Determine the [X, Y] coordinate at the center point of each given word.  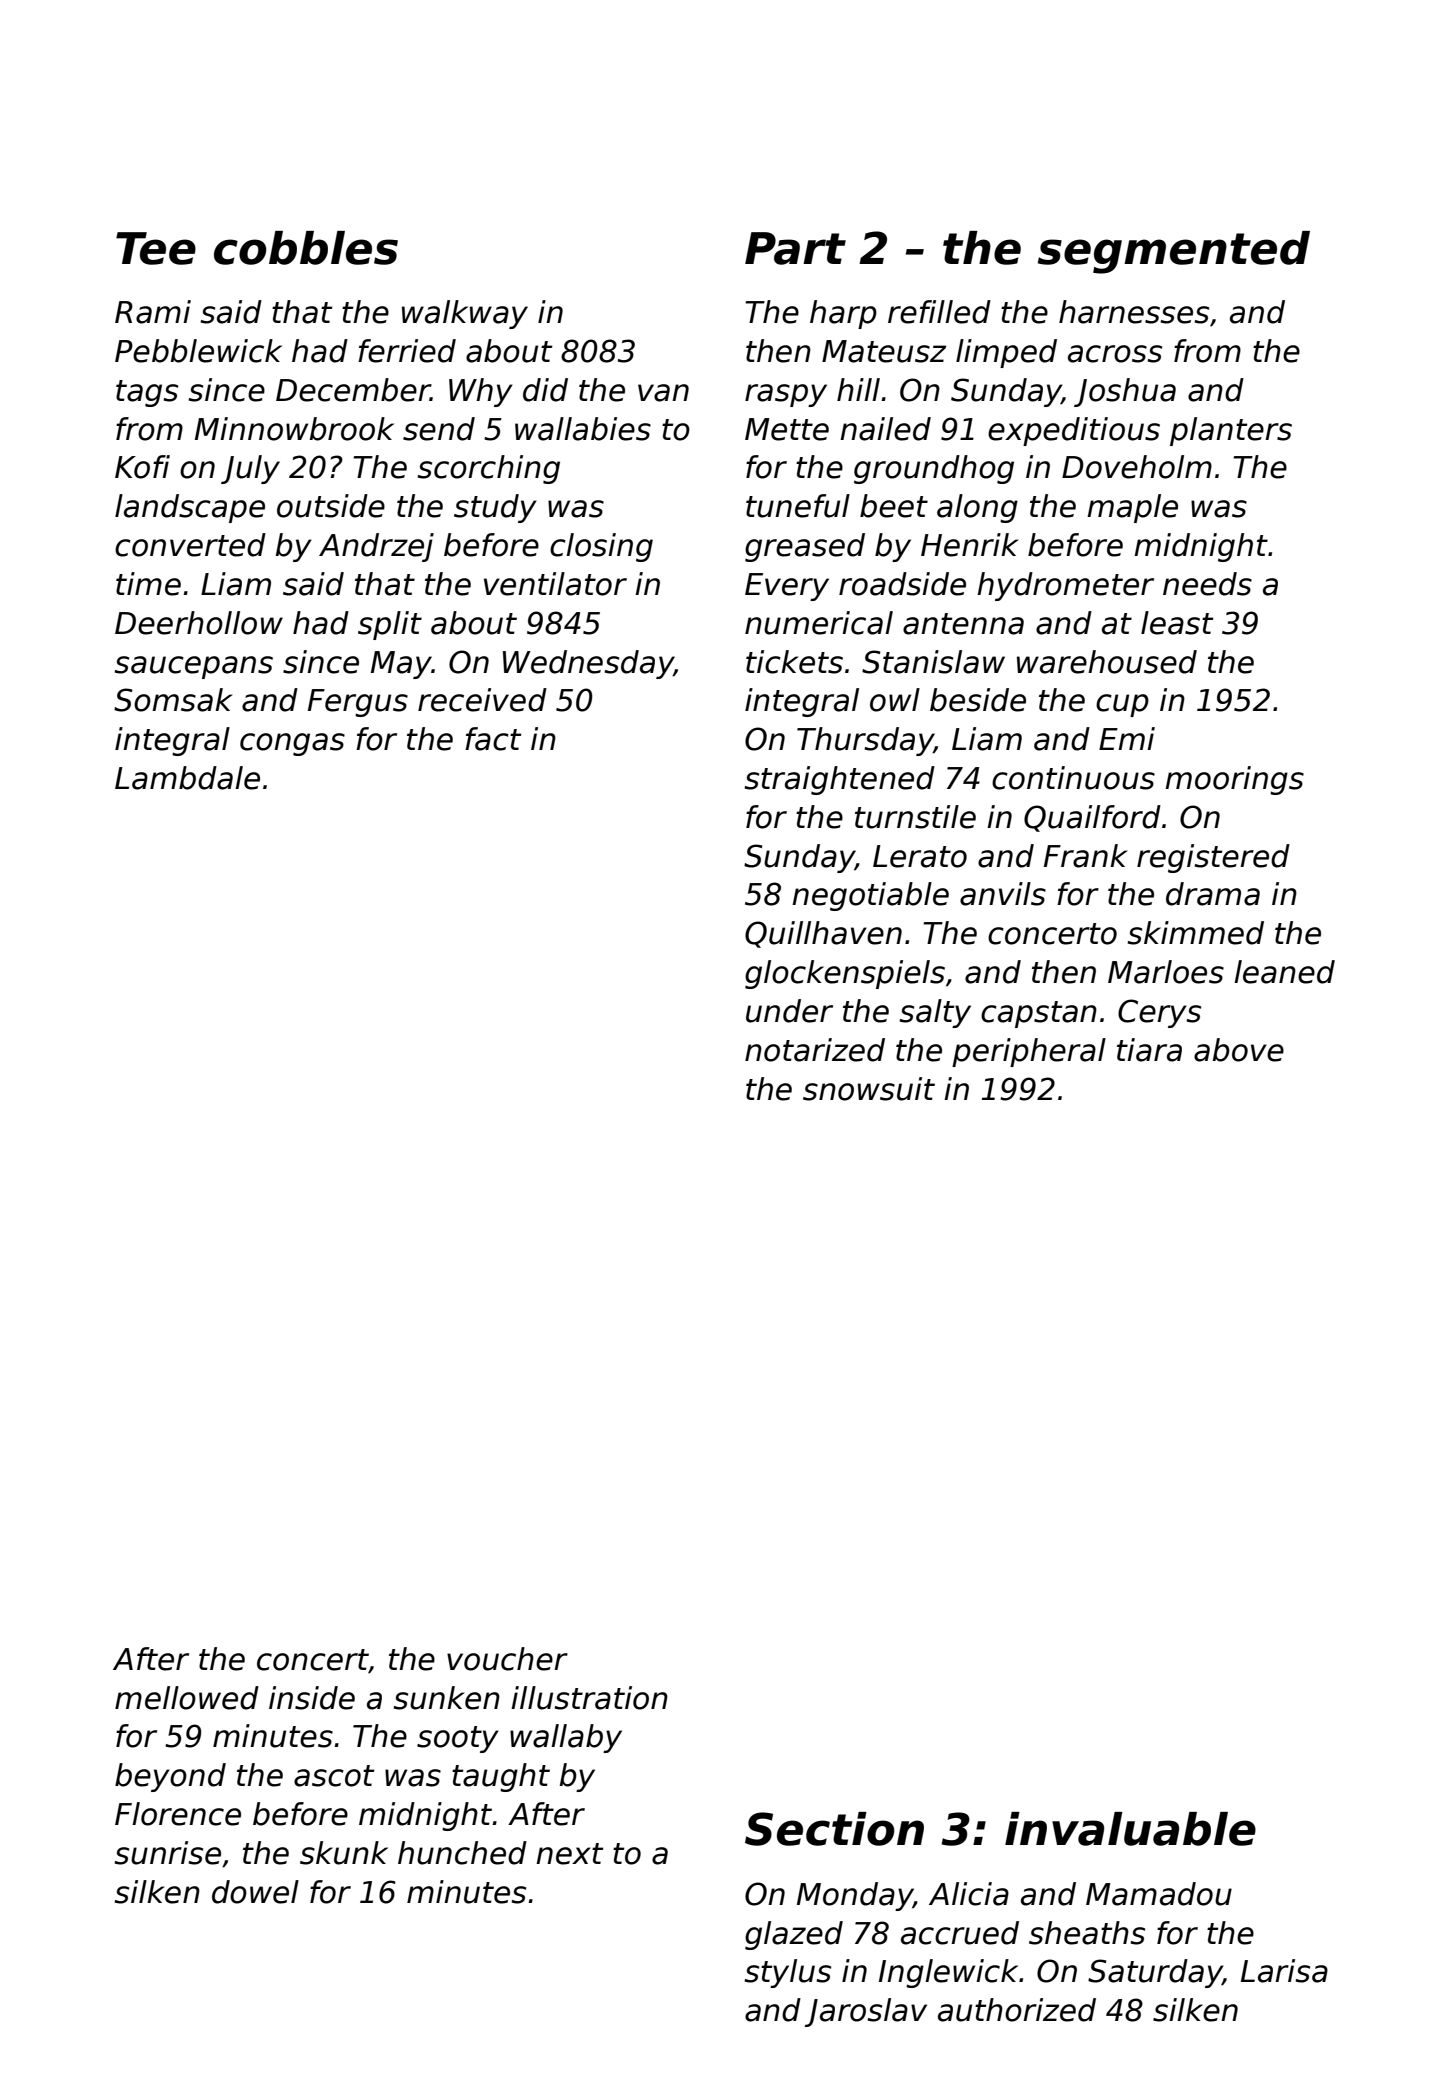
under [789, 1011]
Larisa [1284, 1971]
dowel [255, 1892]
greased [805, 547]
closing [601, 547]
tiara [1149, 1050]
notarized [815, 1050]
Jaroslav [866, 2012]
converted [190, 545]
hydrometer [1065, 586]
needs [1207, 584]
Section [834, 1829]
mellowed [187, 1698]
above [1239, 1050]
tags [147, 393]
